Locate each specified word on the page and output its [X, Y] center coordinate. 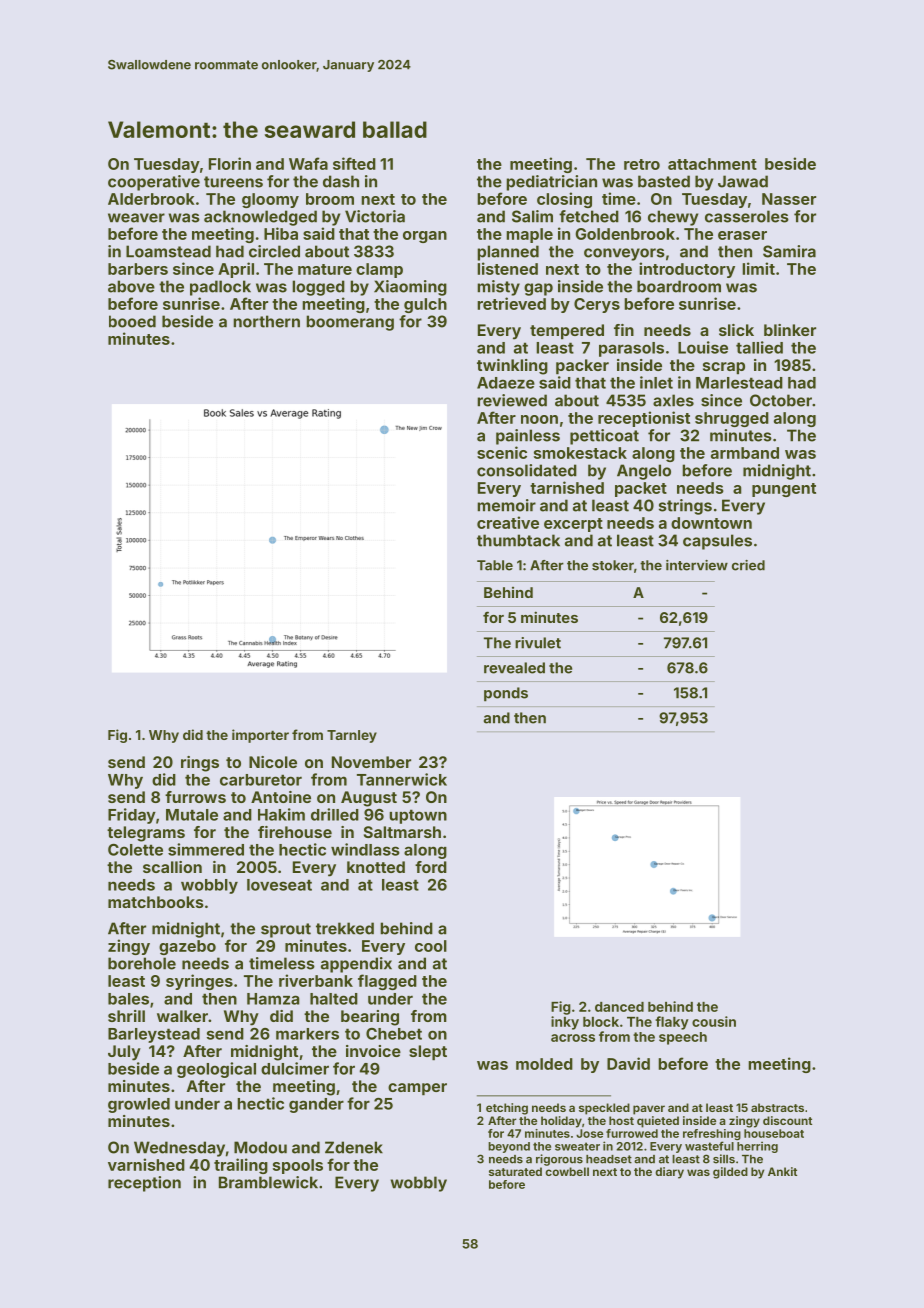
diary [669, 1173]
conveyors [624, 254]
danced [619, 1007]
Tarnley [352, 736]
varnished [146, 1164]
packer [582, 366]
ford [431, 867]
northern [267, 321]
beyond [509, 1147]
